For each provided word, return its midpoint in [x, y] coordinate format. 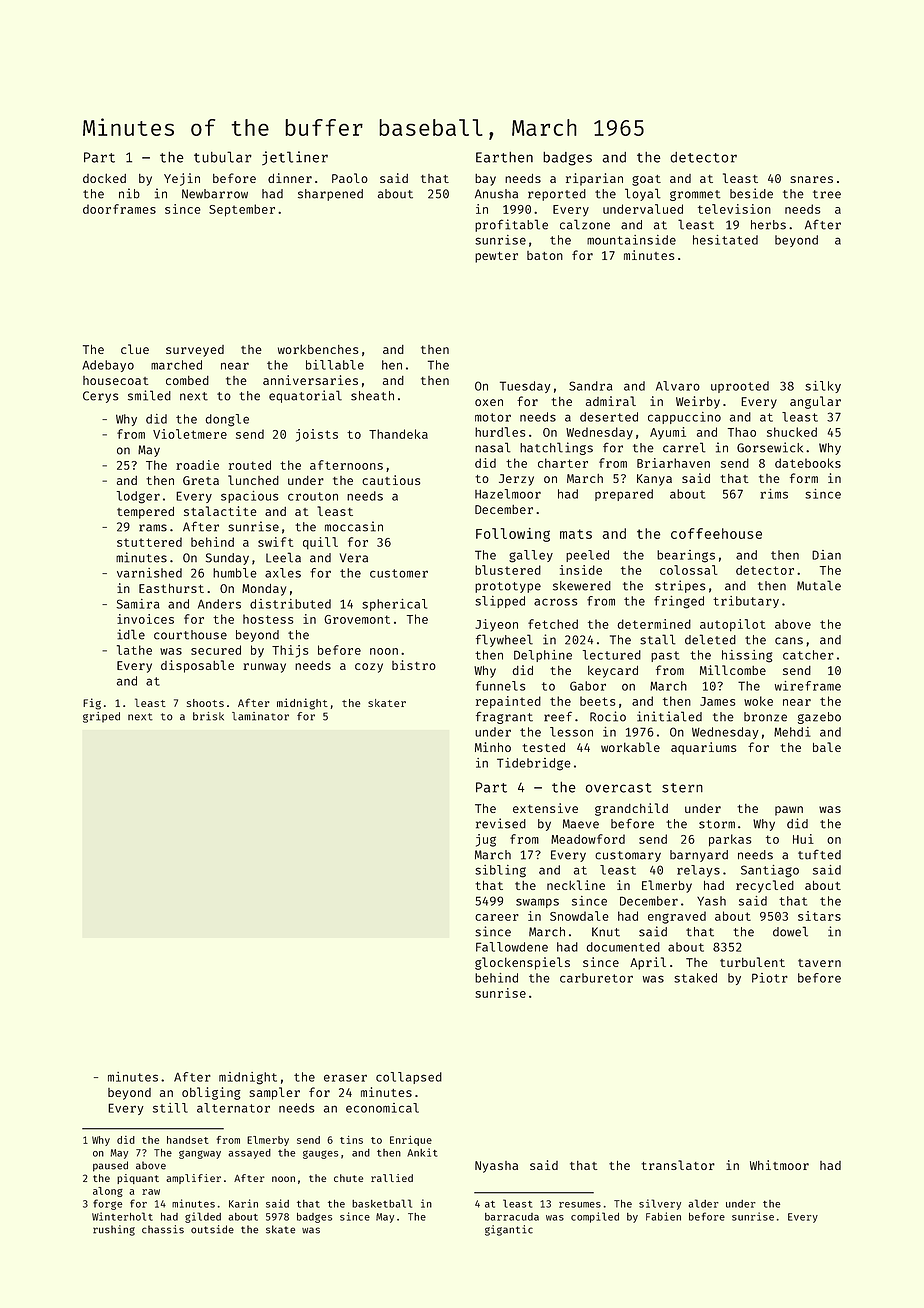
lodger [138, 497]
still [170, 1108]
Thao [742, 432]
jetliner [295, 158]
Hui [803, 839]
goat [646, 180]
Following [513, 535]
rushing [114, 1230]
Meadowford [588, 839]
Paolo [350, 178]
